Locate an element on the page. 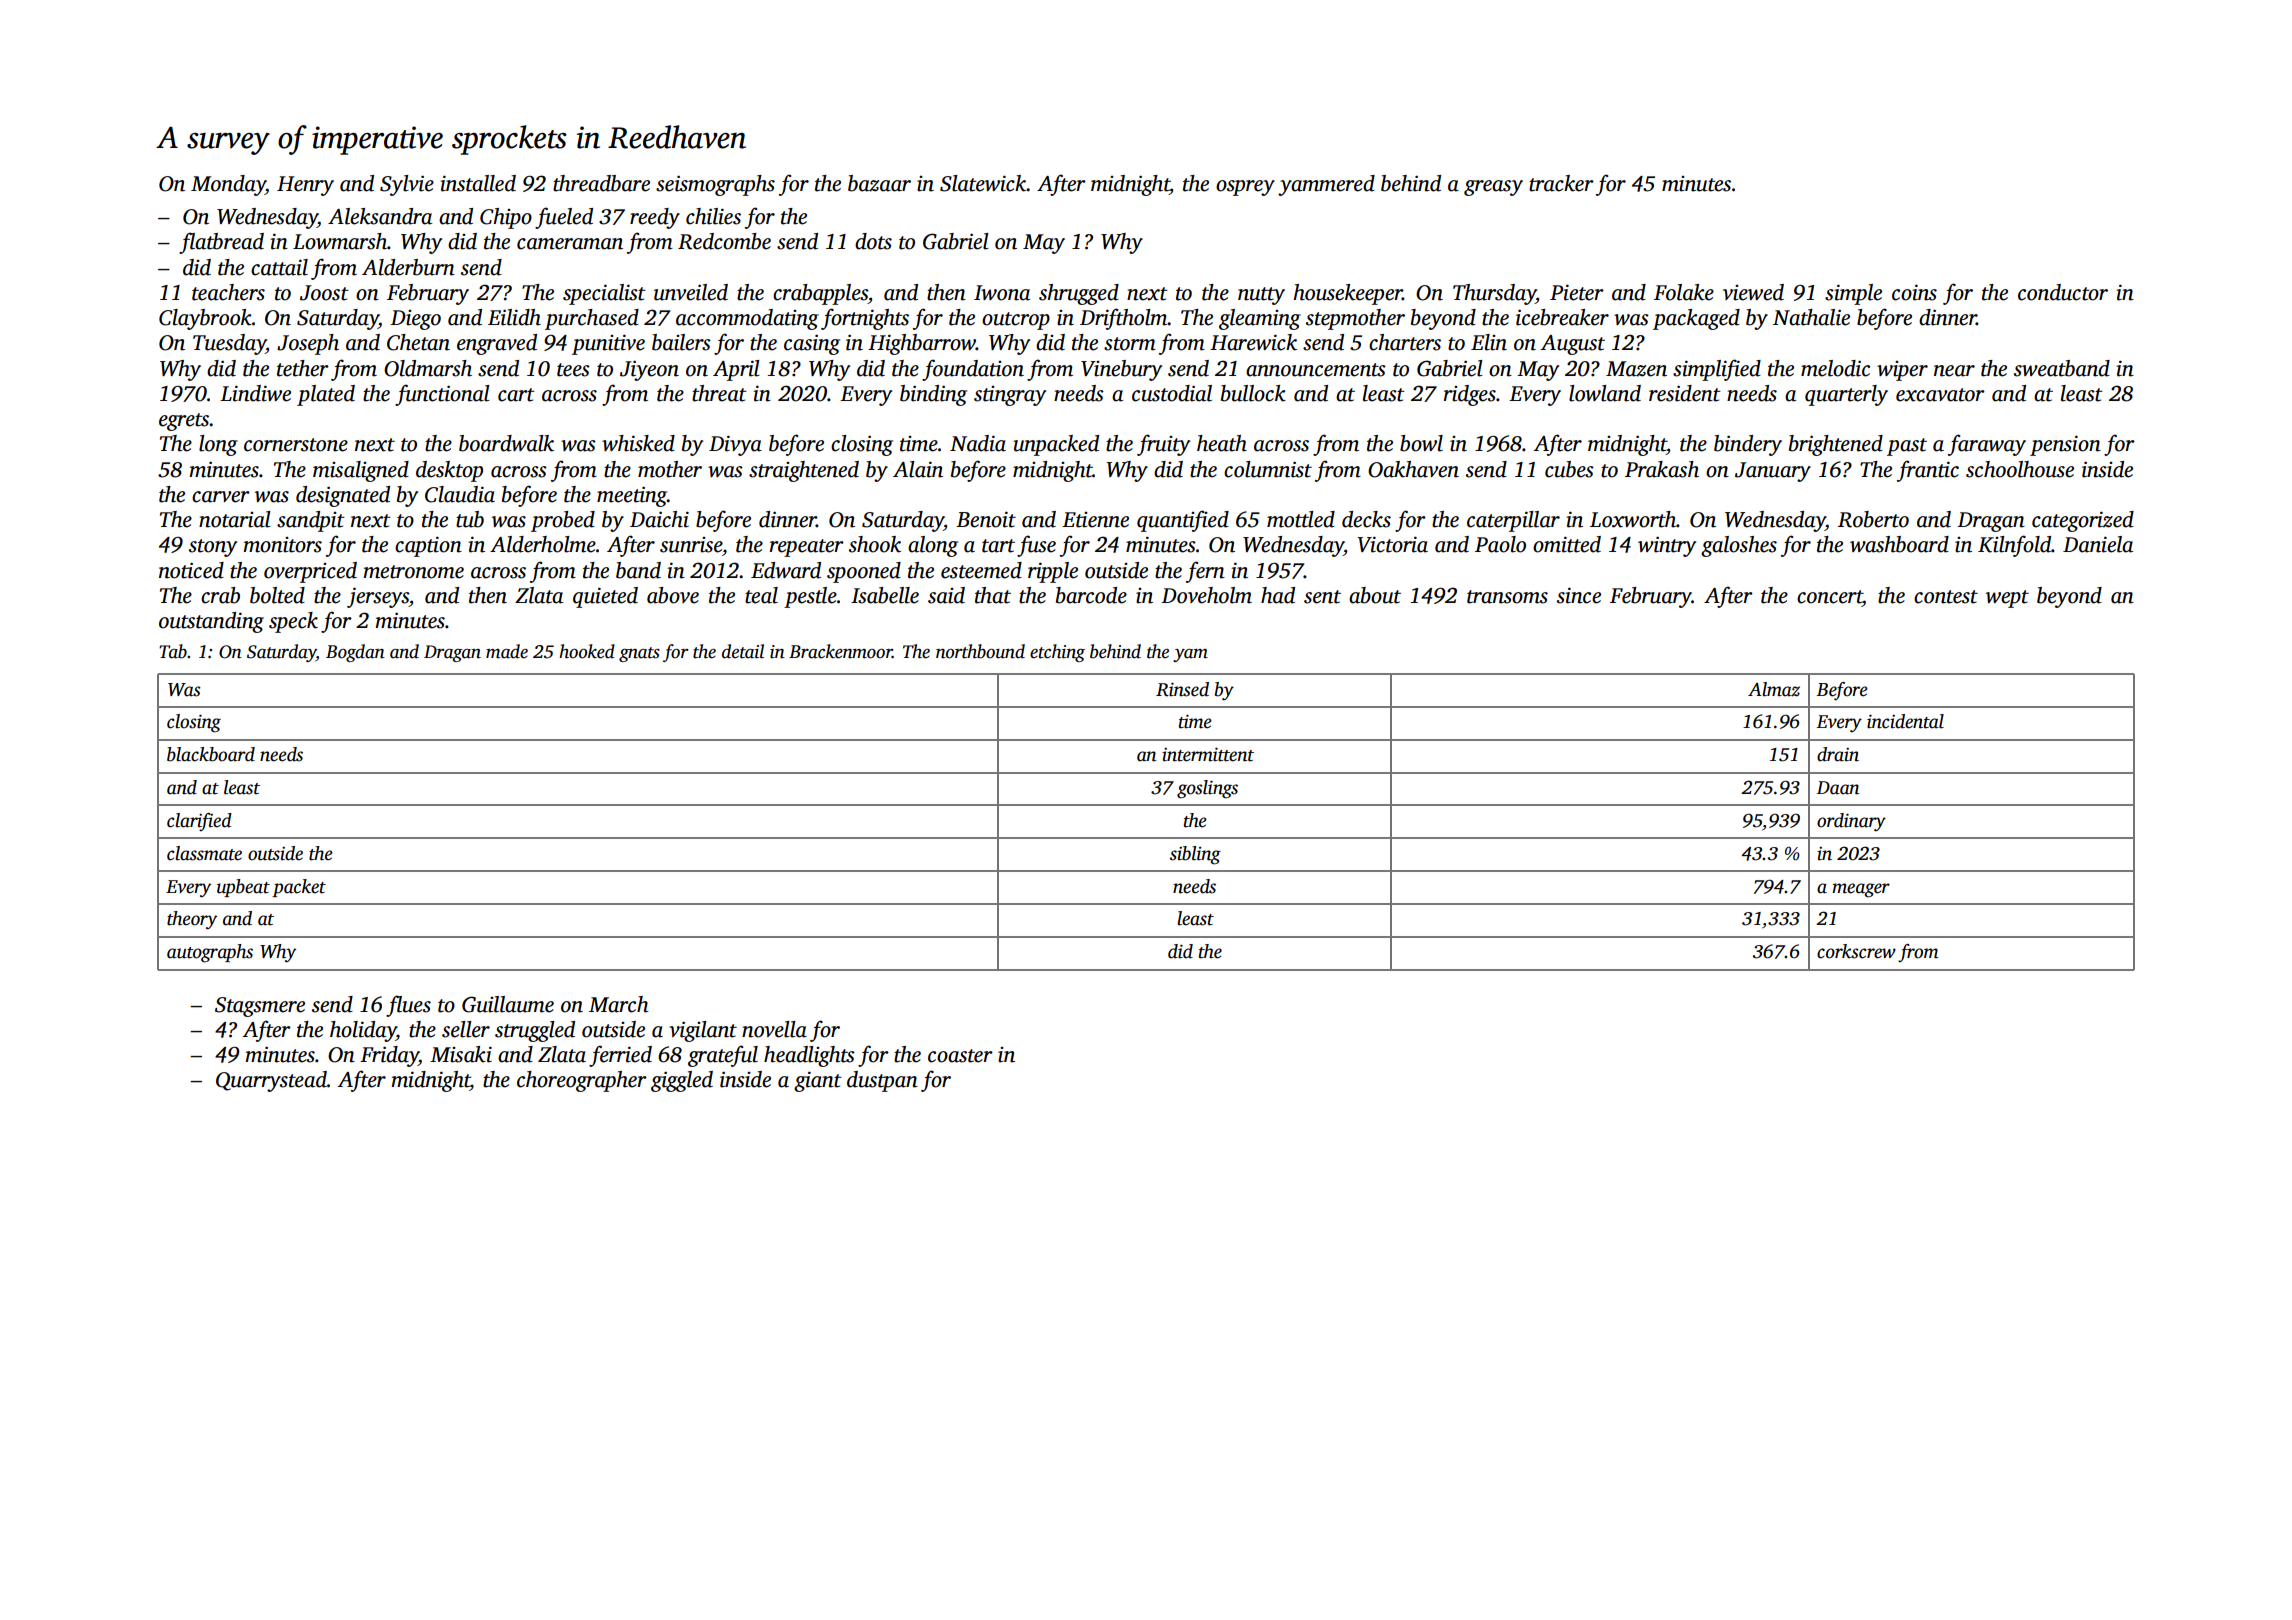 Image resolution: width=2292 pixels, height=1620 pixels. nutty is located at coordinates (1261, 296).
